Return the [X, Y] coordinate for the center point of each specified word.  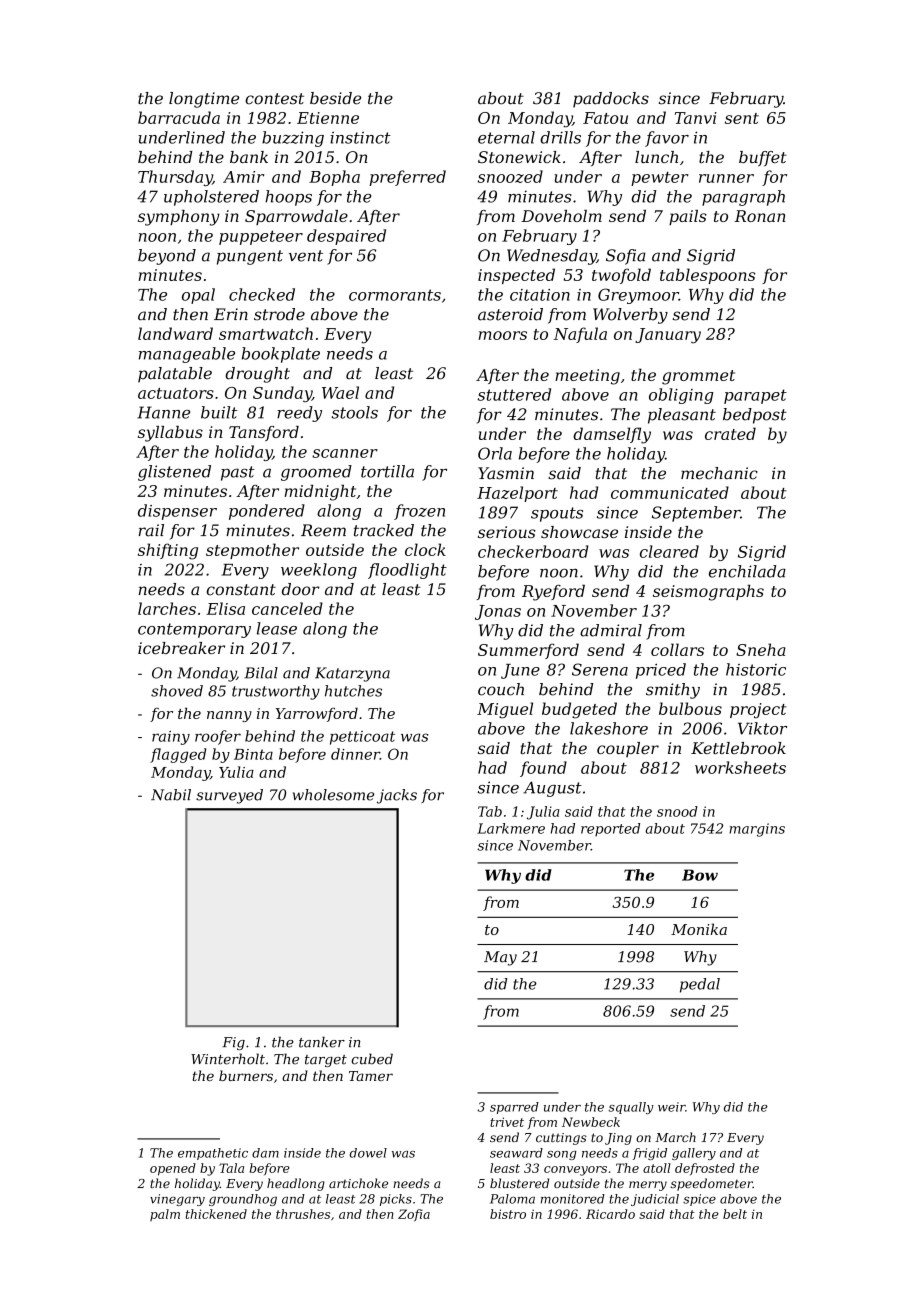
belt [735, 1214]
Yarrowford [316, 714]
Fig [233, 1043]
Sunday [282, 394]
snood [677, 811]
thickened [216, 1214]
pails [688, 217]
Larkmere [511, 828]
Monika [699, 929]
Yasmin [506, 473]
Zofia [414, 1215]
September [696, 514]
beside [335, 98]
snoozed [510, 176]
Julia [543, 813]
